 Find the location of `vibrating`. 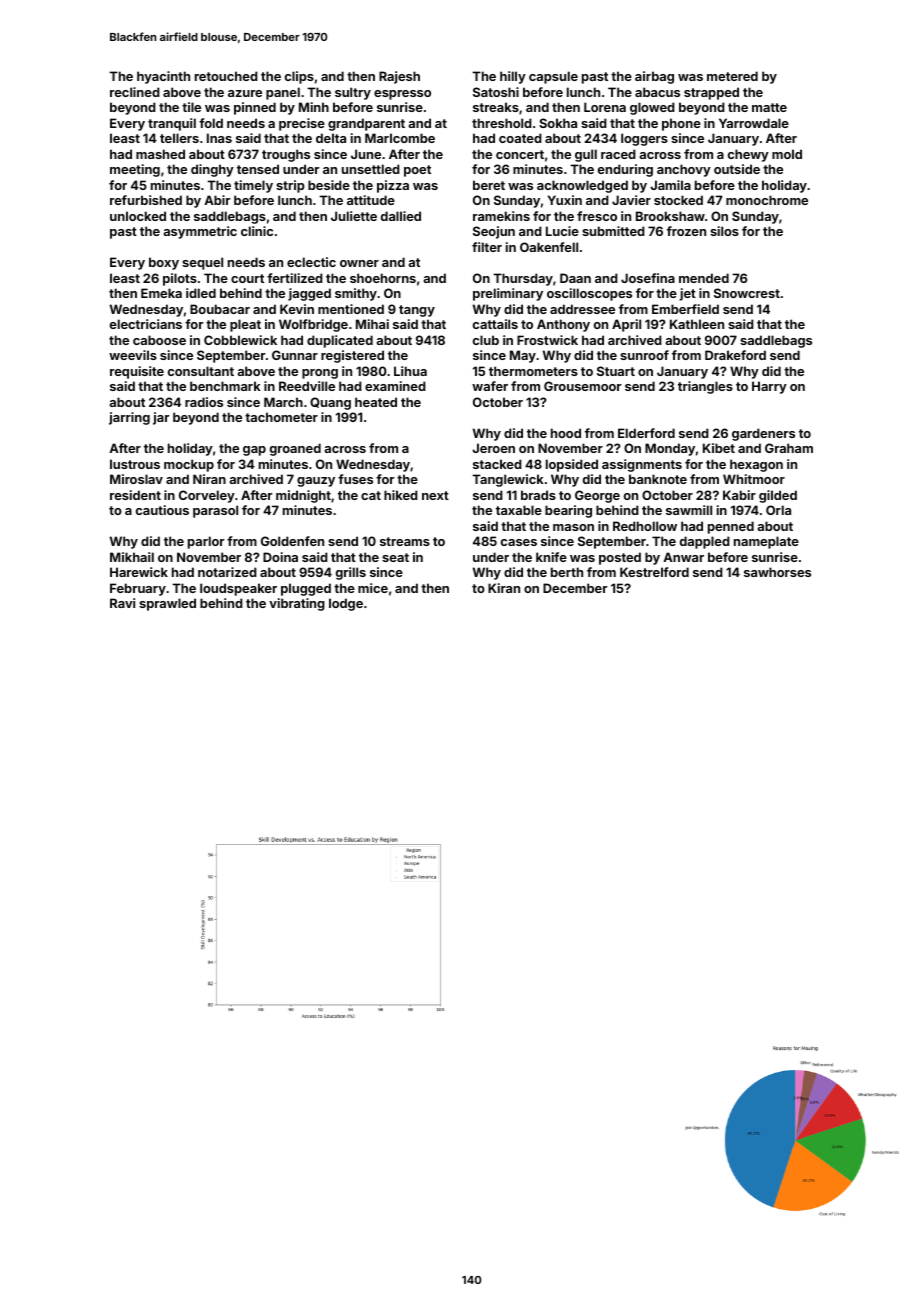

vibrating is located at coordinates (297, 604).
